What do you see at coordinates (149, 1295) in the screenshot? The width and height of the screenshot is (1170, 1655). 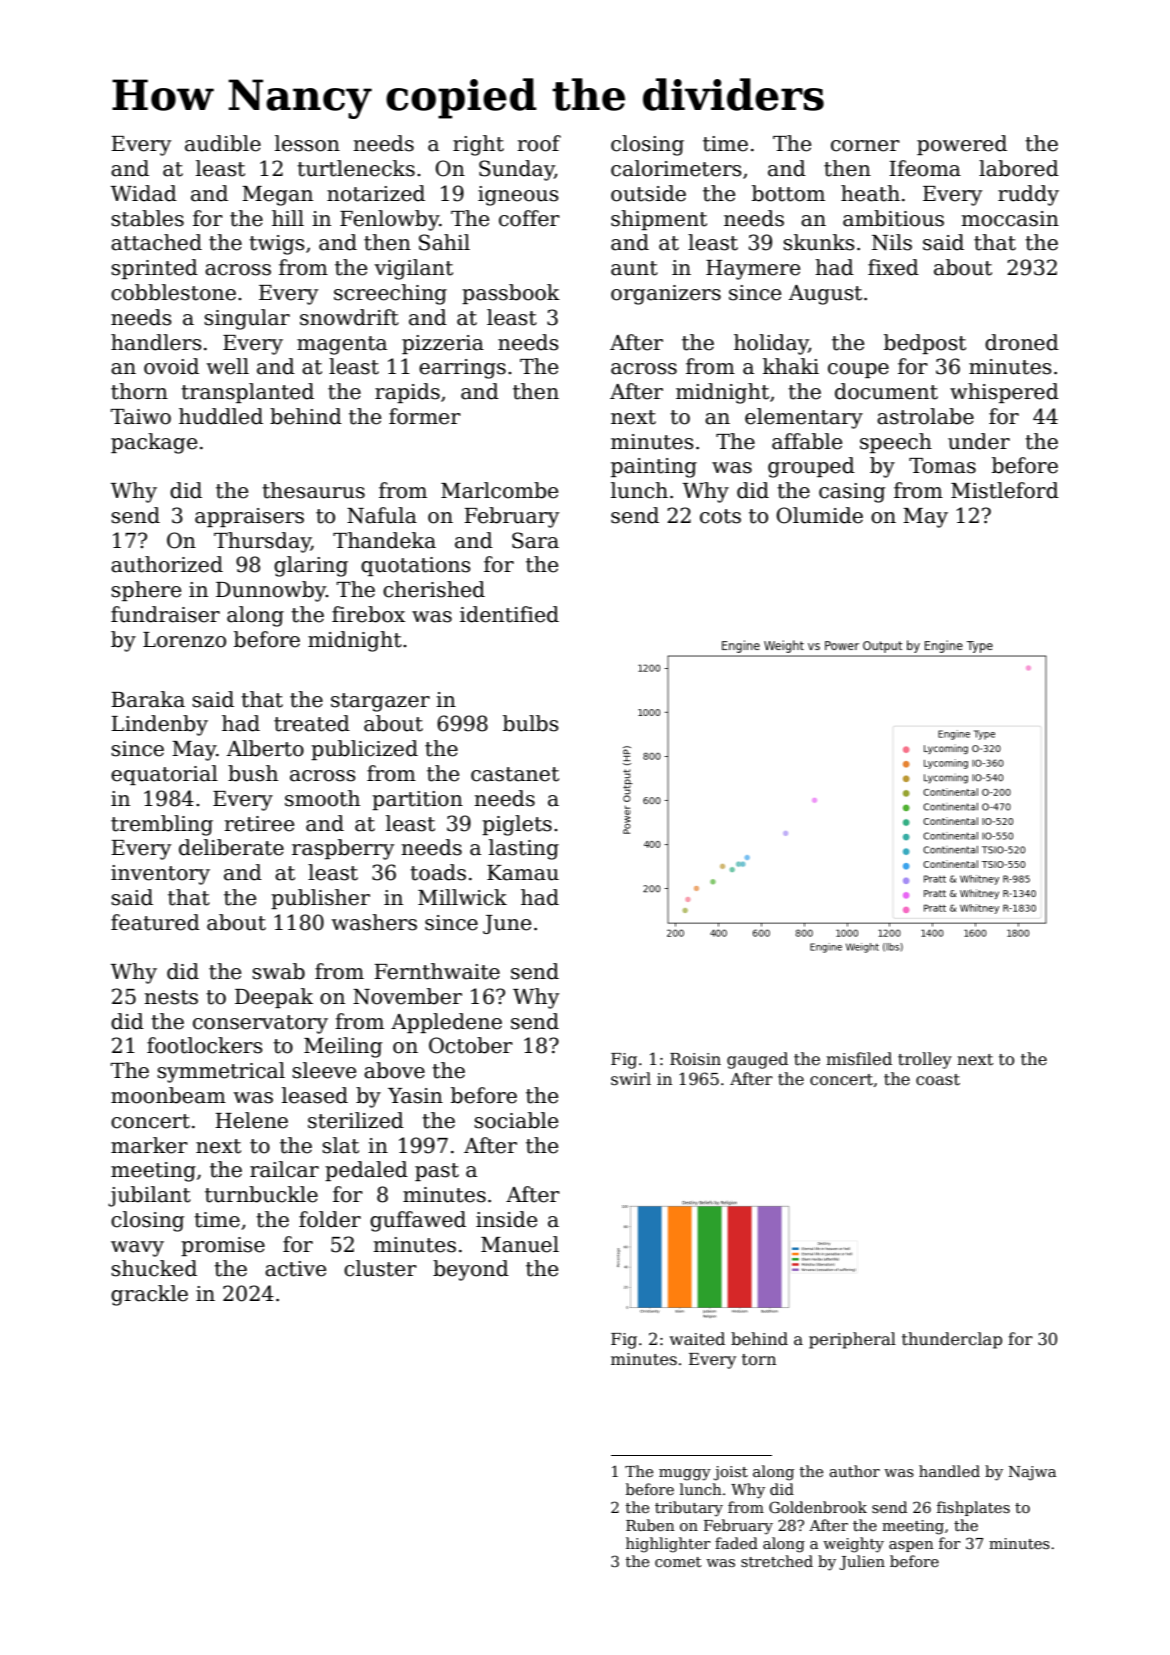 I see `grackle` at bounding box center [149, 1295].
